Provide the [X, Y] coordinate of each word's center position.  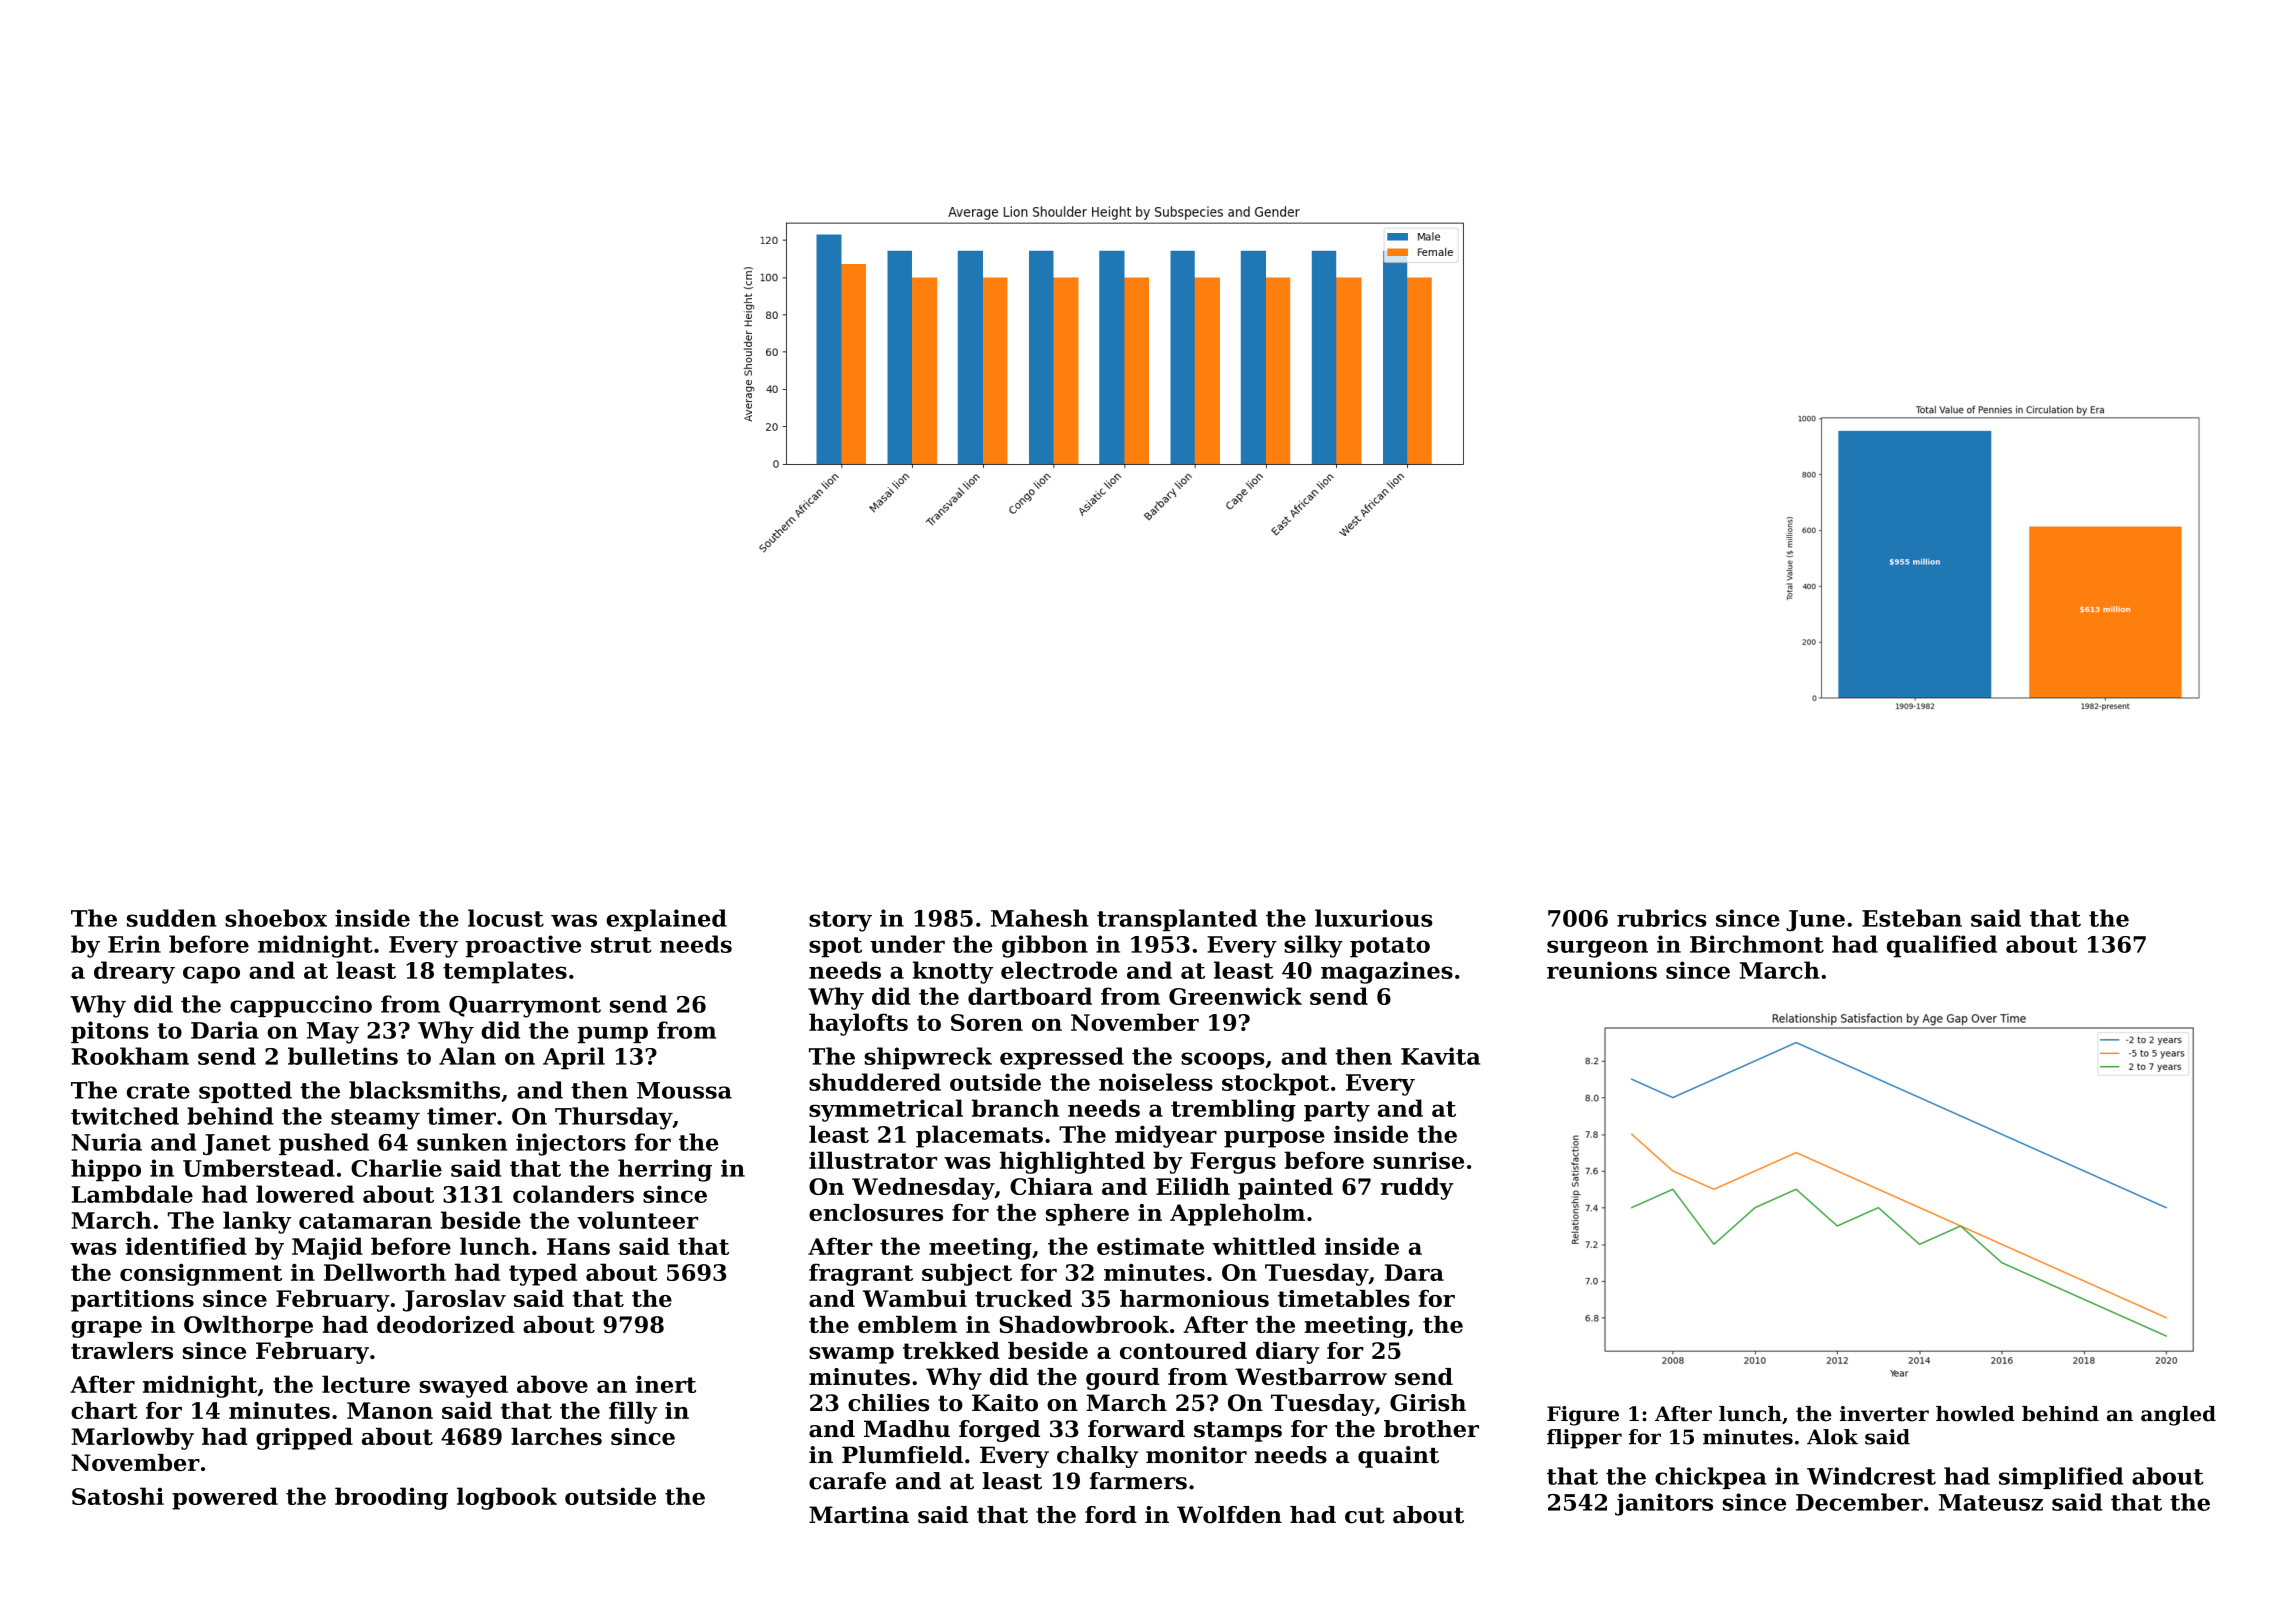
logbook [507, 1498]
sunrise [1418, 1160]
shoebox [276, 918]
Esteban [1912, 918]
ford [1111, 1515]
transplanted [1177, 920]
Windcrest [1871, 1476]
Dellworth [385, 1272]
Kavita [1440, 1056]
